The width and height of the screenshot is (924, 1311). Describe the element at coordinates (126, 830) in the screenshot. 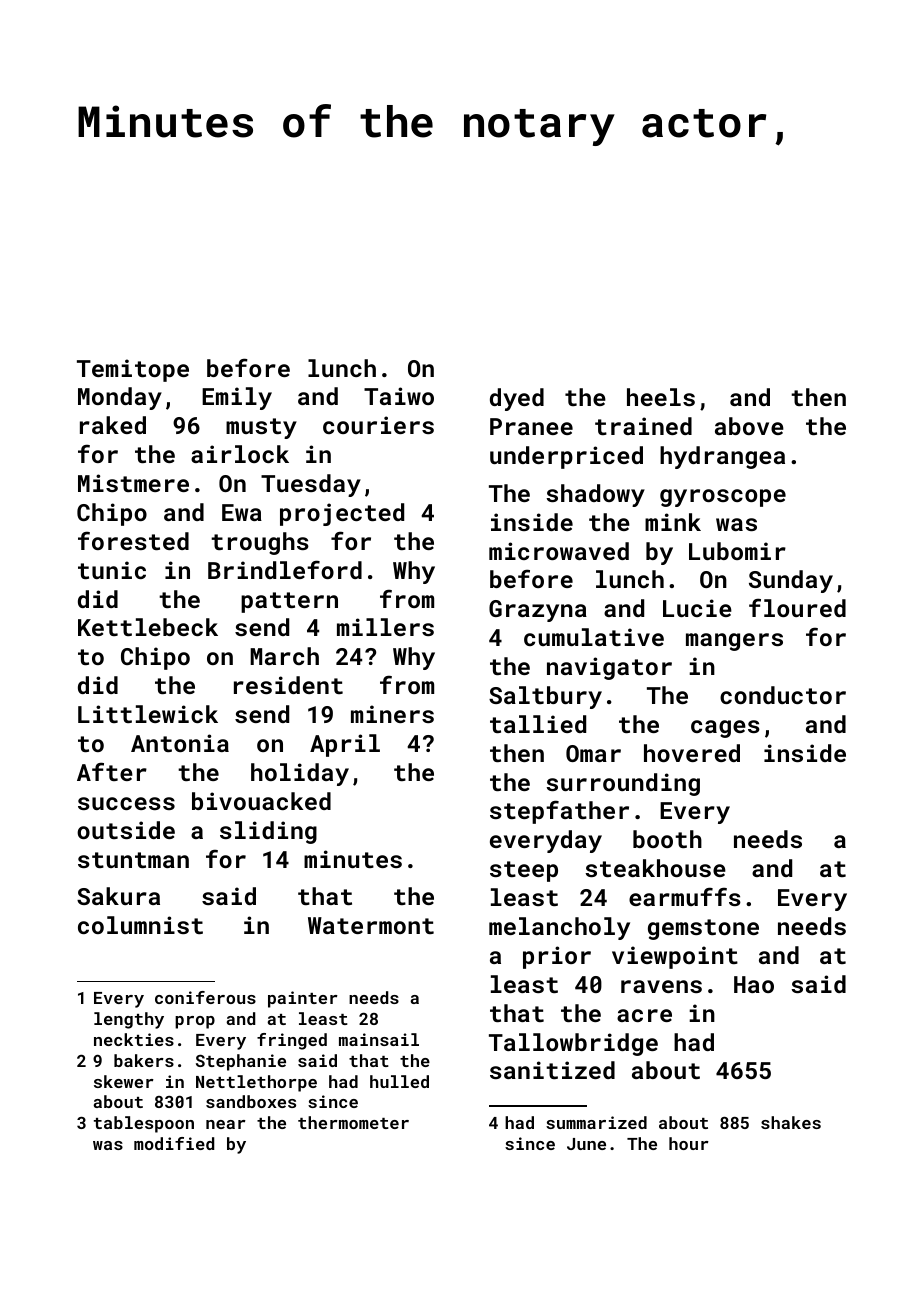

I see `outside` at that location.
